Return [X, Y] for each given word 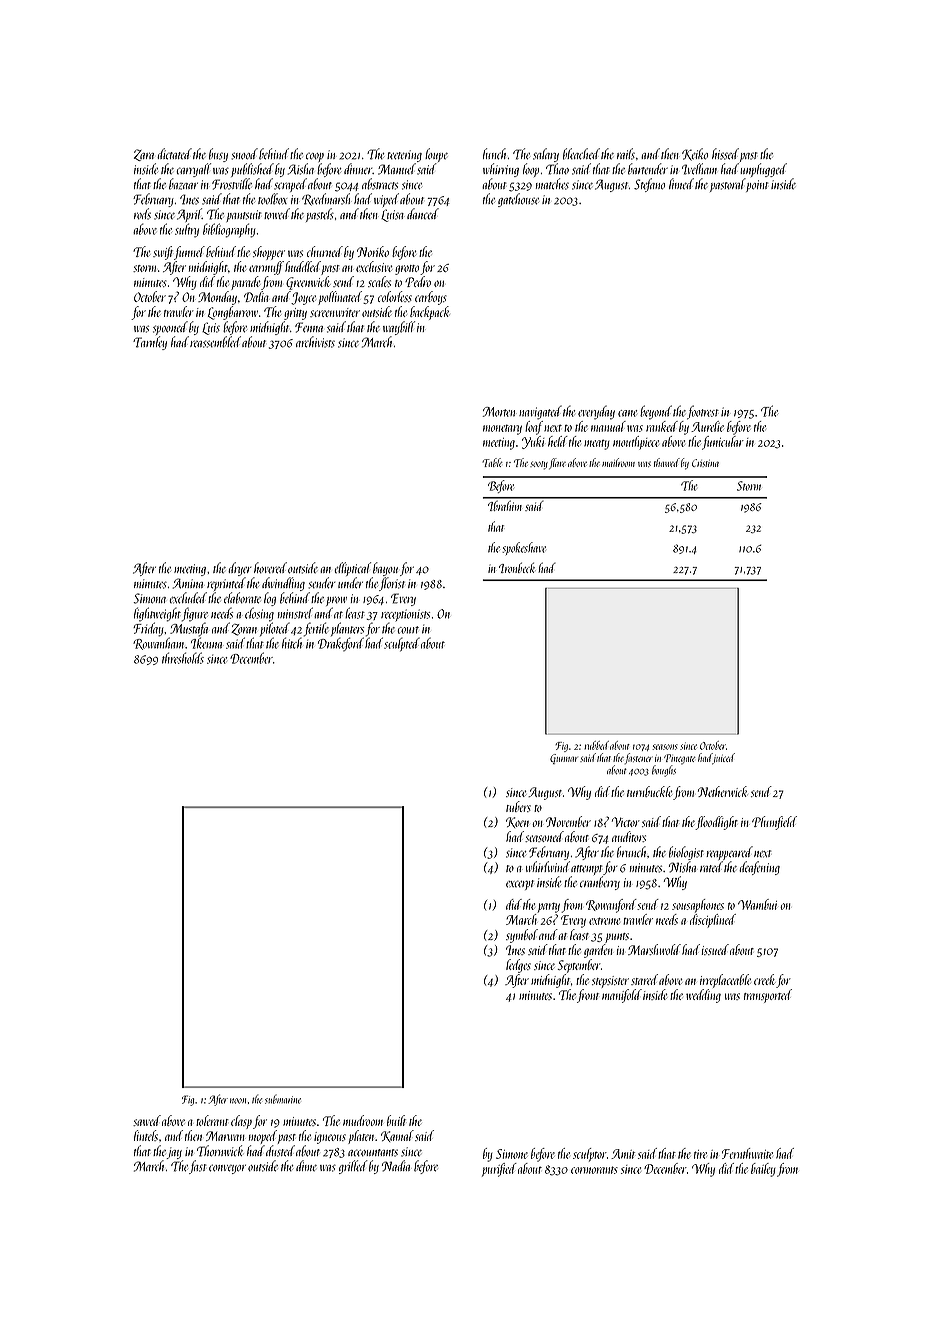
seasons [665, 747]
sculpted [402, 645]
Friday [148, 629]
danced [423, 213]
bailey [763, 1170]
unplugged [763, 170]
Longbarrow [233, 313]
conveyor [227, 1169]
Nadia [396, 1166]
